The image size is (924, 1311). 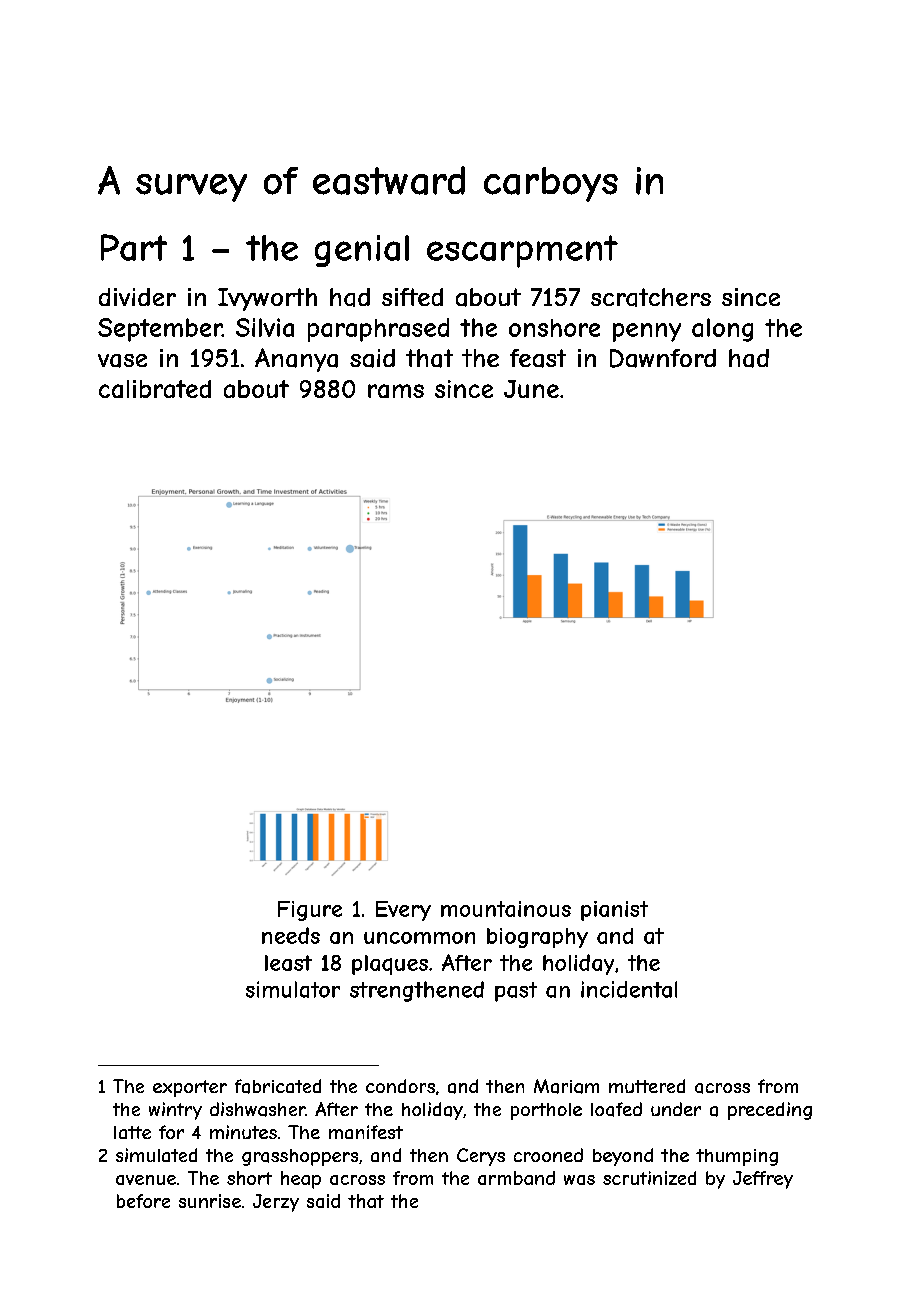 What do you see at coordinates (663, 358) in the screenshot?
I see `Dawnford` at bounding box center [663, 358].
